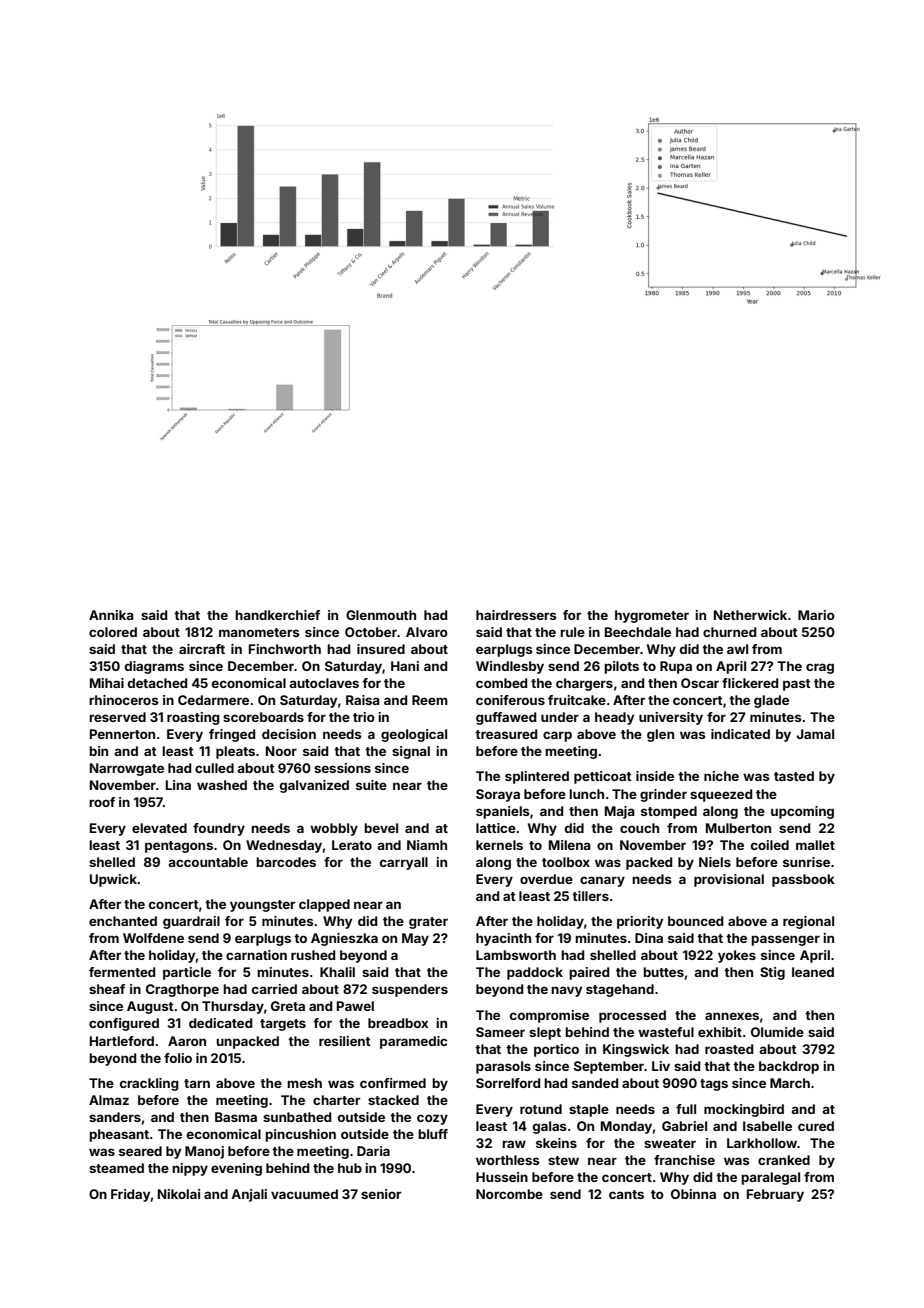 The width and height of the page is (924, 1308). I want to click on Pennerton, so click(122, 734).
